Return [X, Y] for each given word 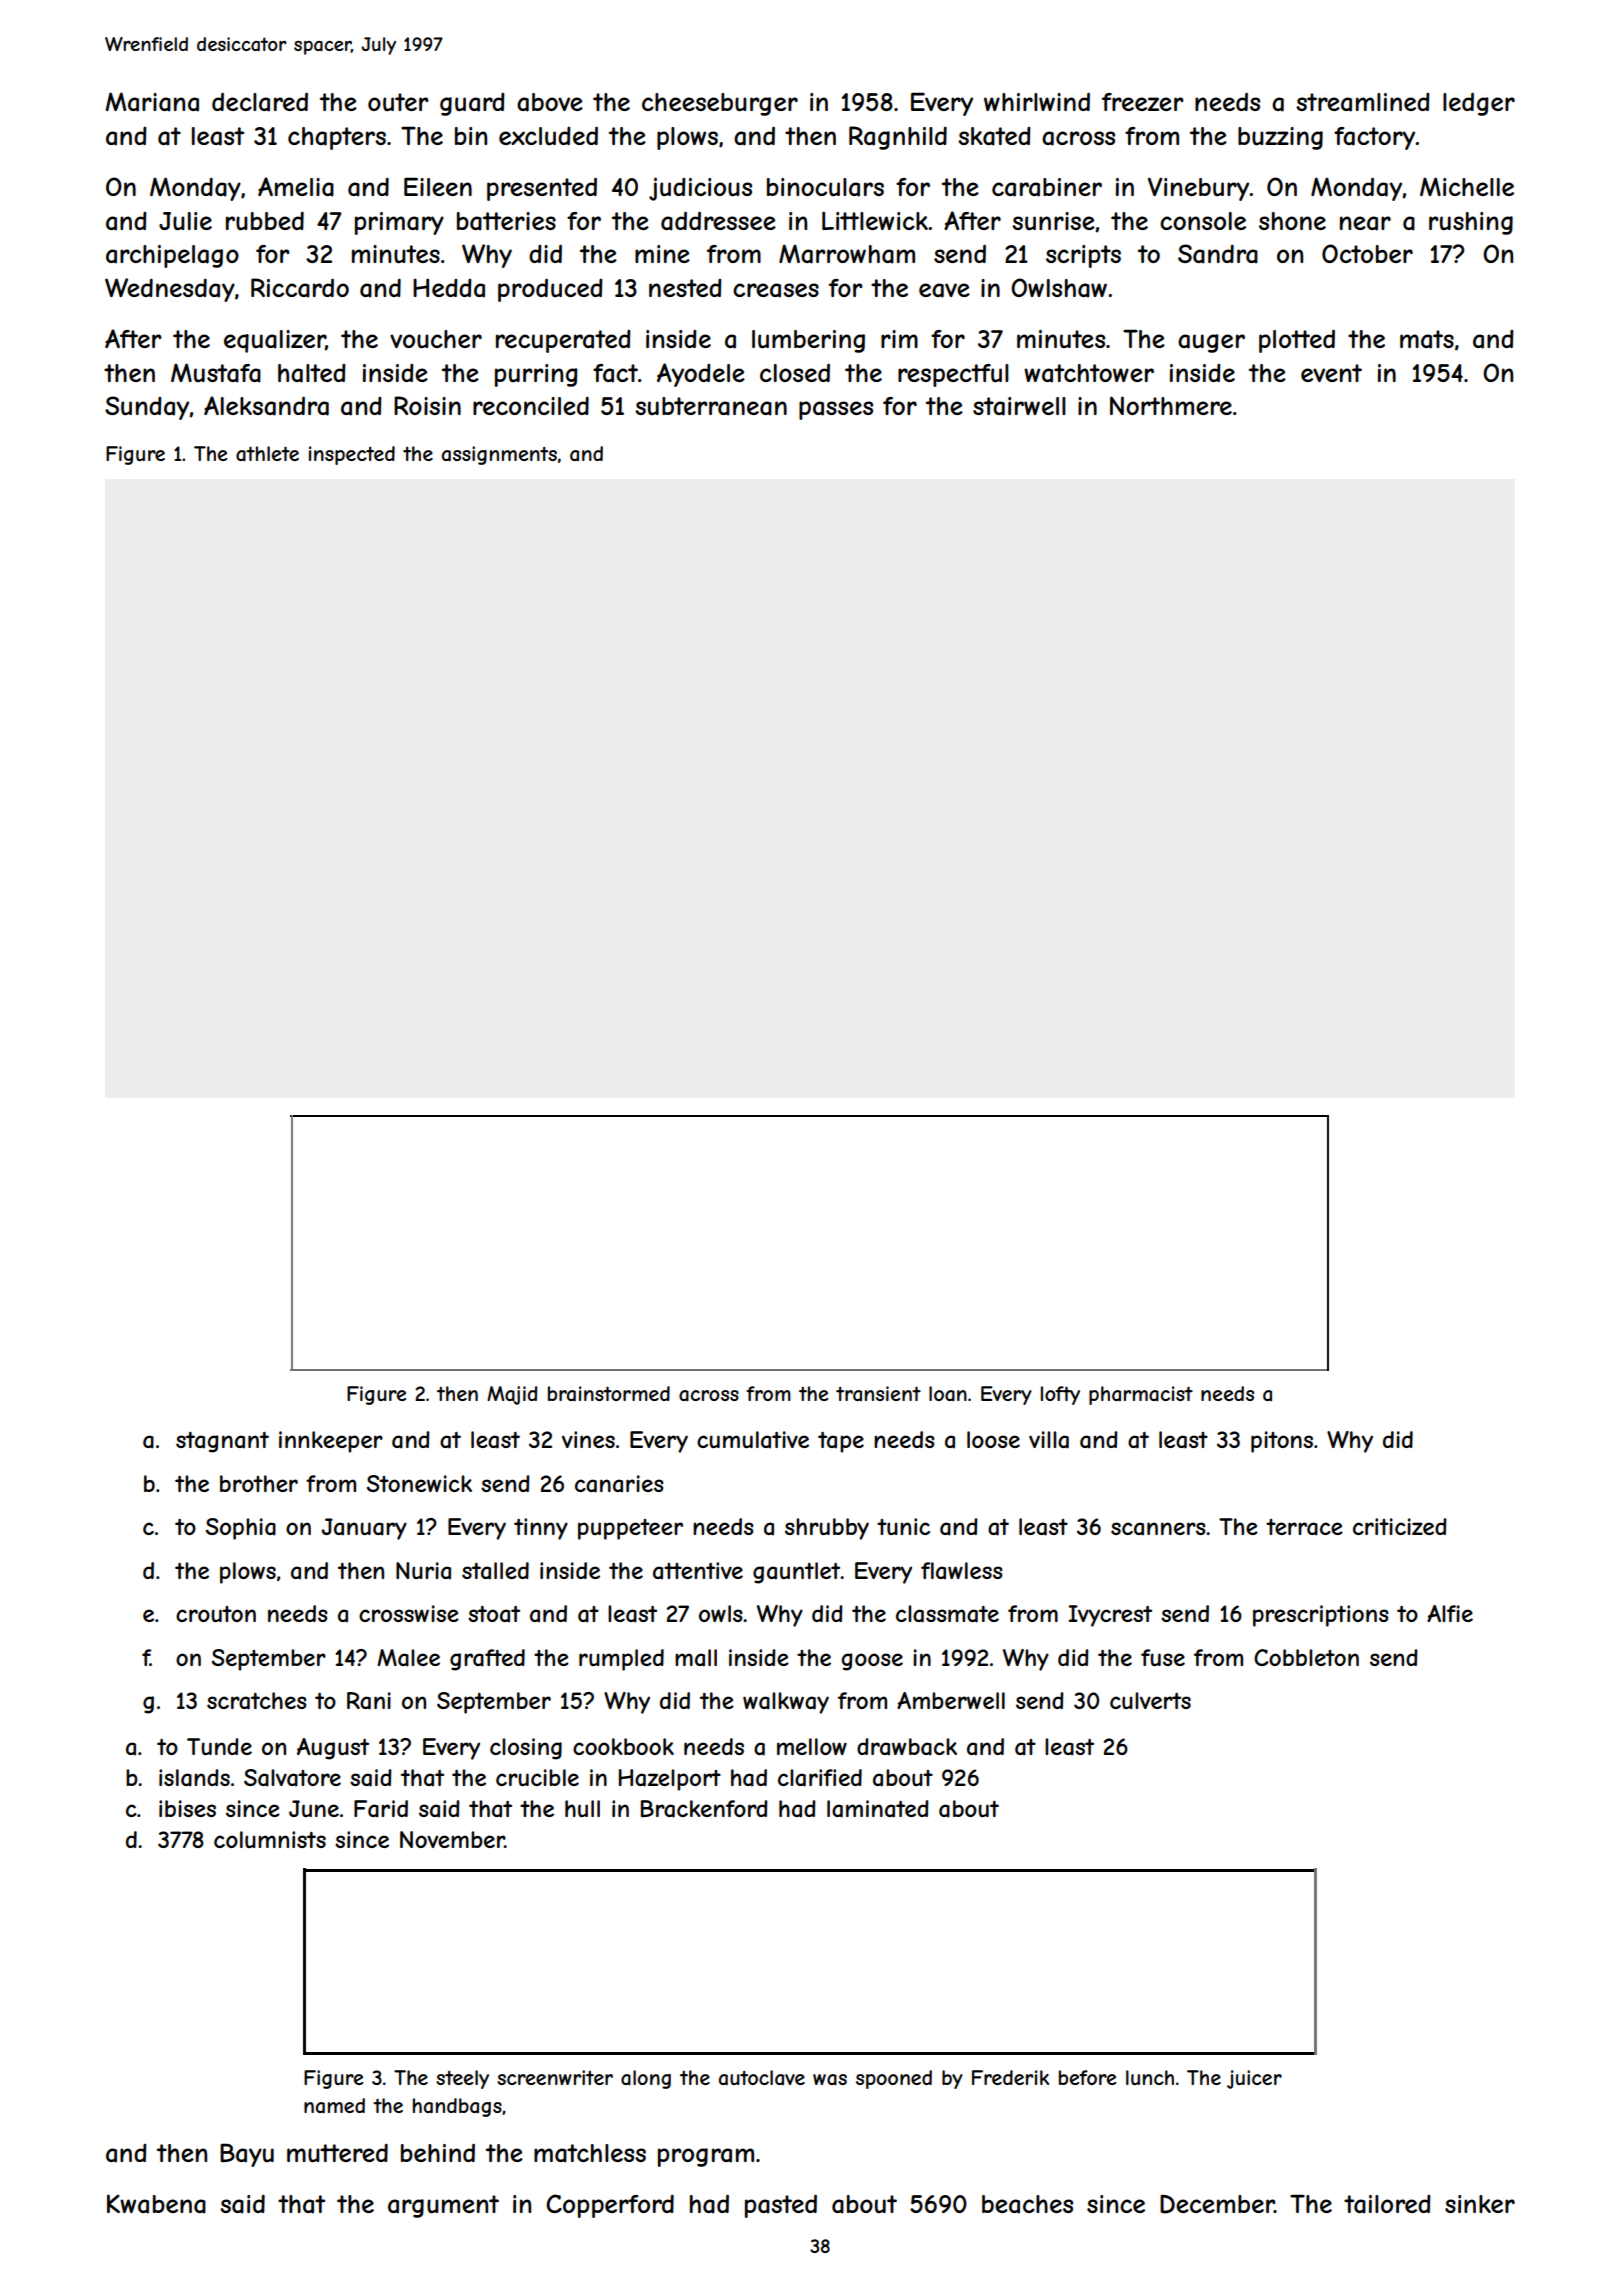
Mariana [152, 102]
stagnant [222, 1442]
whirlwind [1037, 101]
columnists [270, 1839]
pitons [1282, 1442]
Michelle [1467, 186]
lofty [1060, 1395]
